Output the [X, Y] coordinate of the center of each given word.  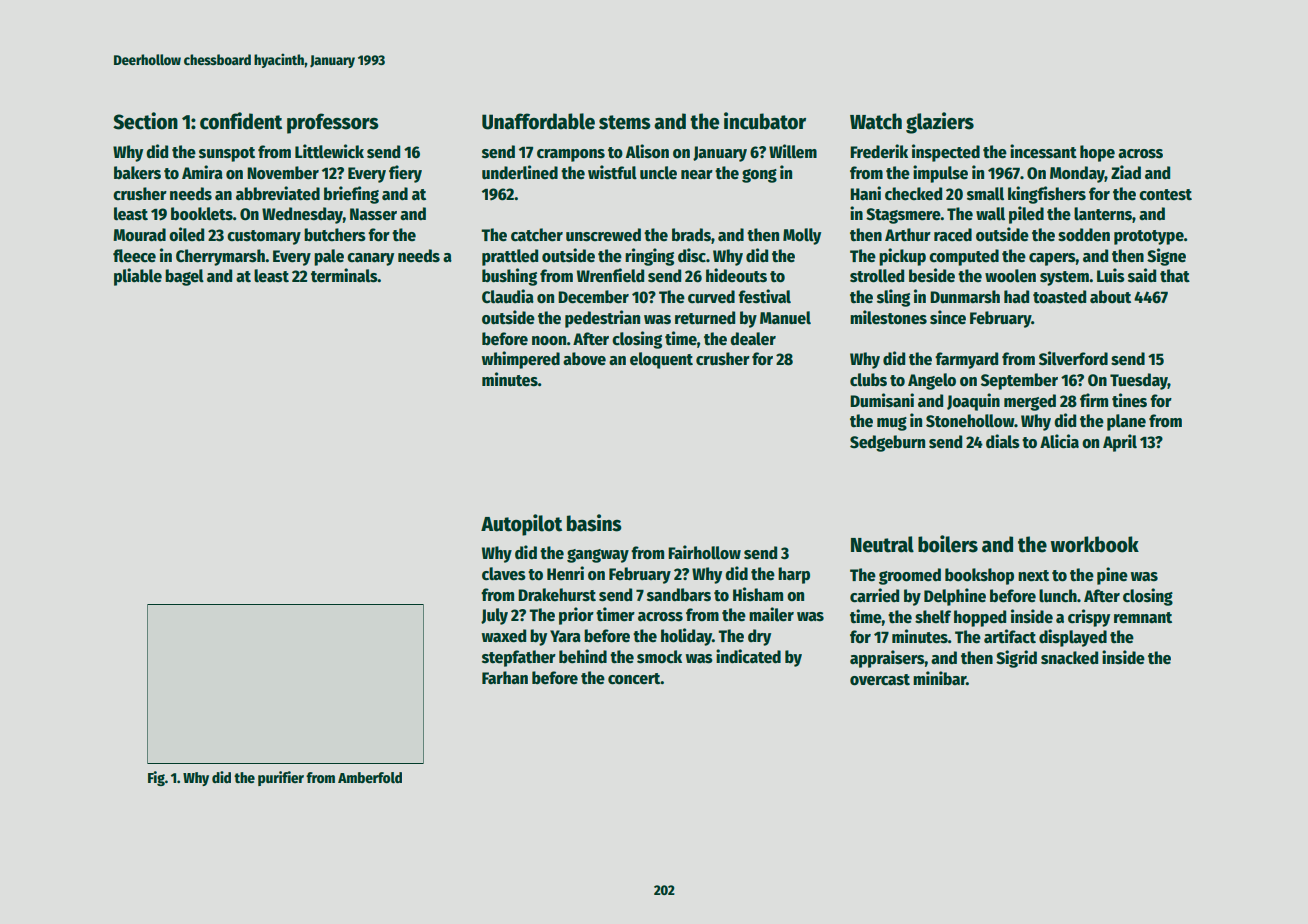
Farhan [505, 678]
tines [1129, 400]
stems [625, 122]
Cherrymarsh [220, 257]
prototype [1149, 237]
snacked [1069, 658]
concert [634, 679]
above [584, 359]
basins [594, 523]
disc [692, 255]
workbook [1095, 544]
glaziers [940, 123]
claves [504, 574]
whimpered [521, 360]
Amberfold [370, 777]
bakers [137, 173]
